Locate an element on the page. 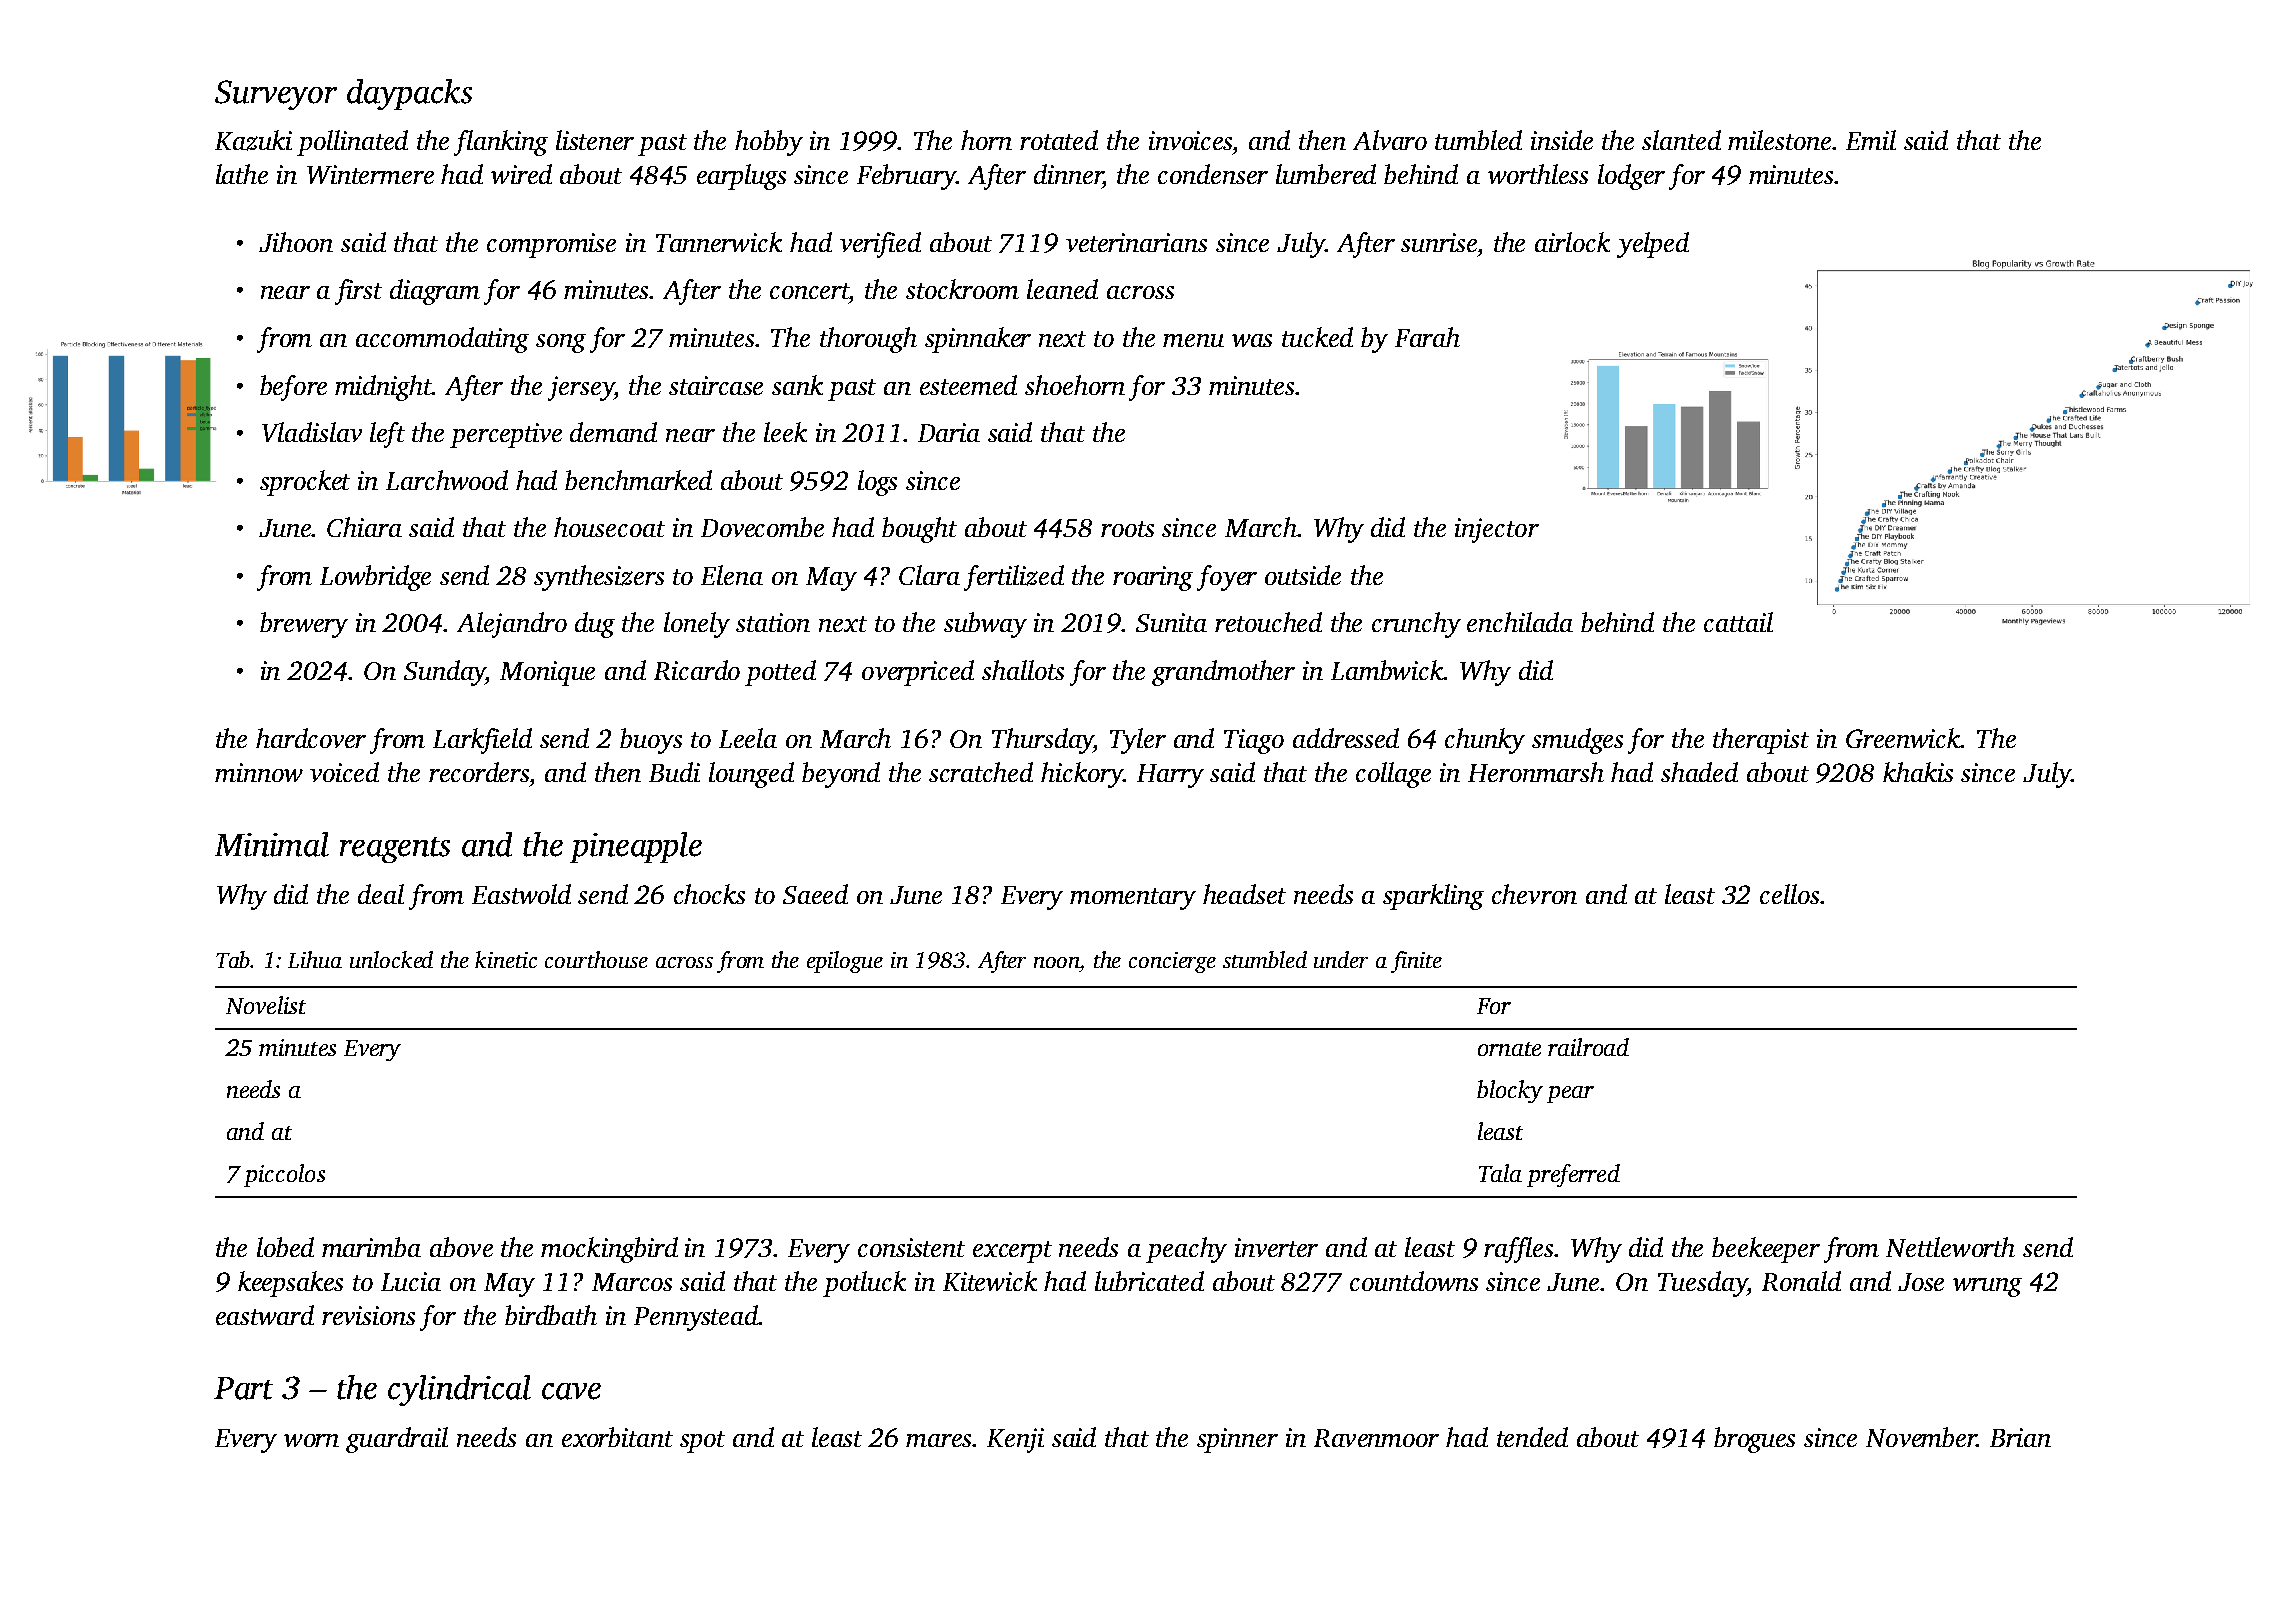  hobby is located at coordinates (769, 143).
